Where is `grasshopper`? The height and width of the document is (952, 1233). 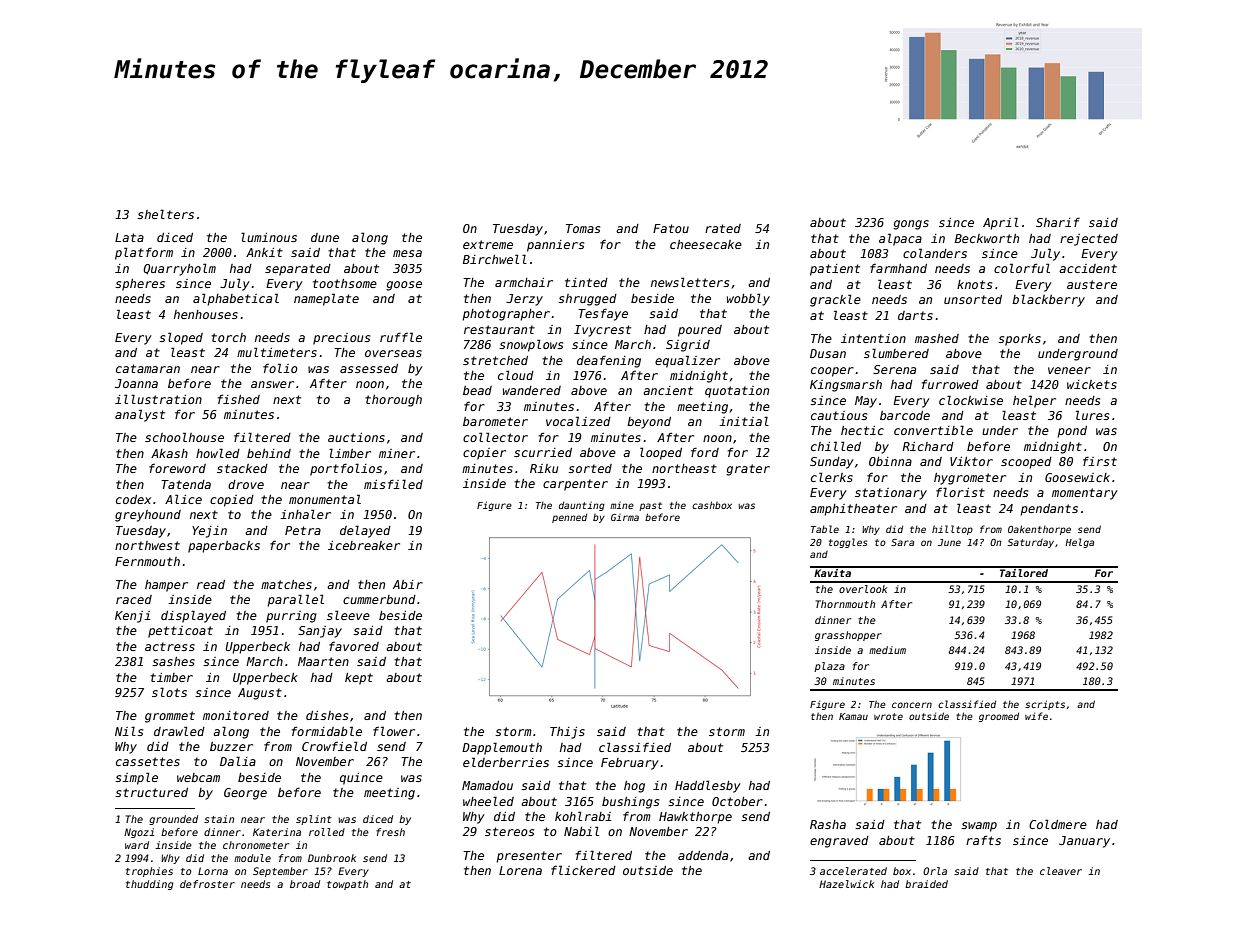
grasshopper is located at coordinates (848, 636).
